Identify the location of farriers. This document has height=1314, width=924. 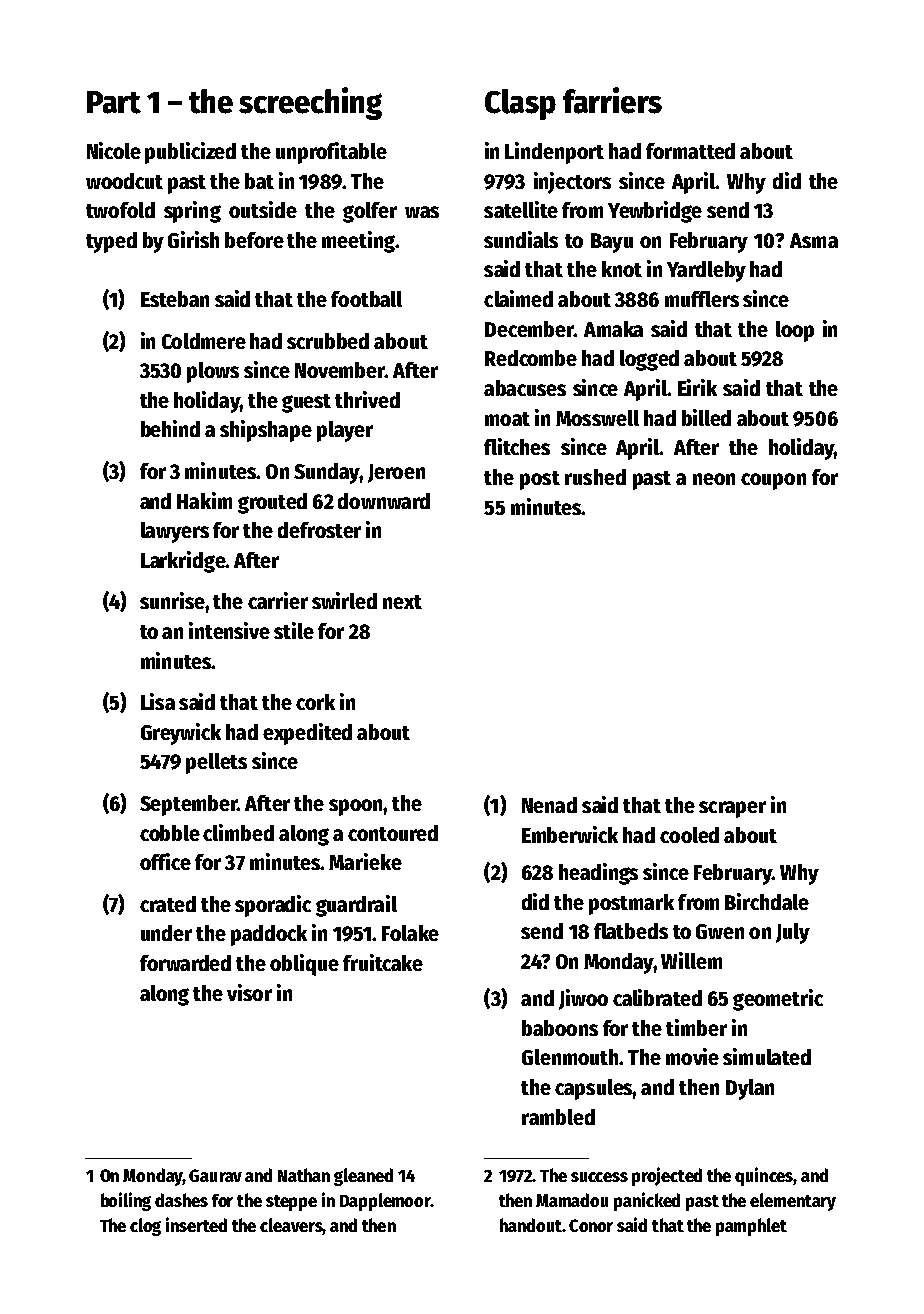
(612, 100).
